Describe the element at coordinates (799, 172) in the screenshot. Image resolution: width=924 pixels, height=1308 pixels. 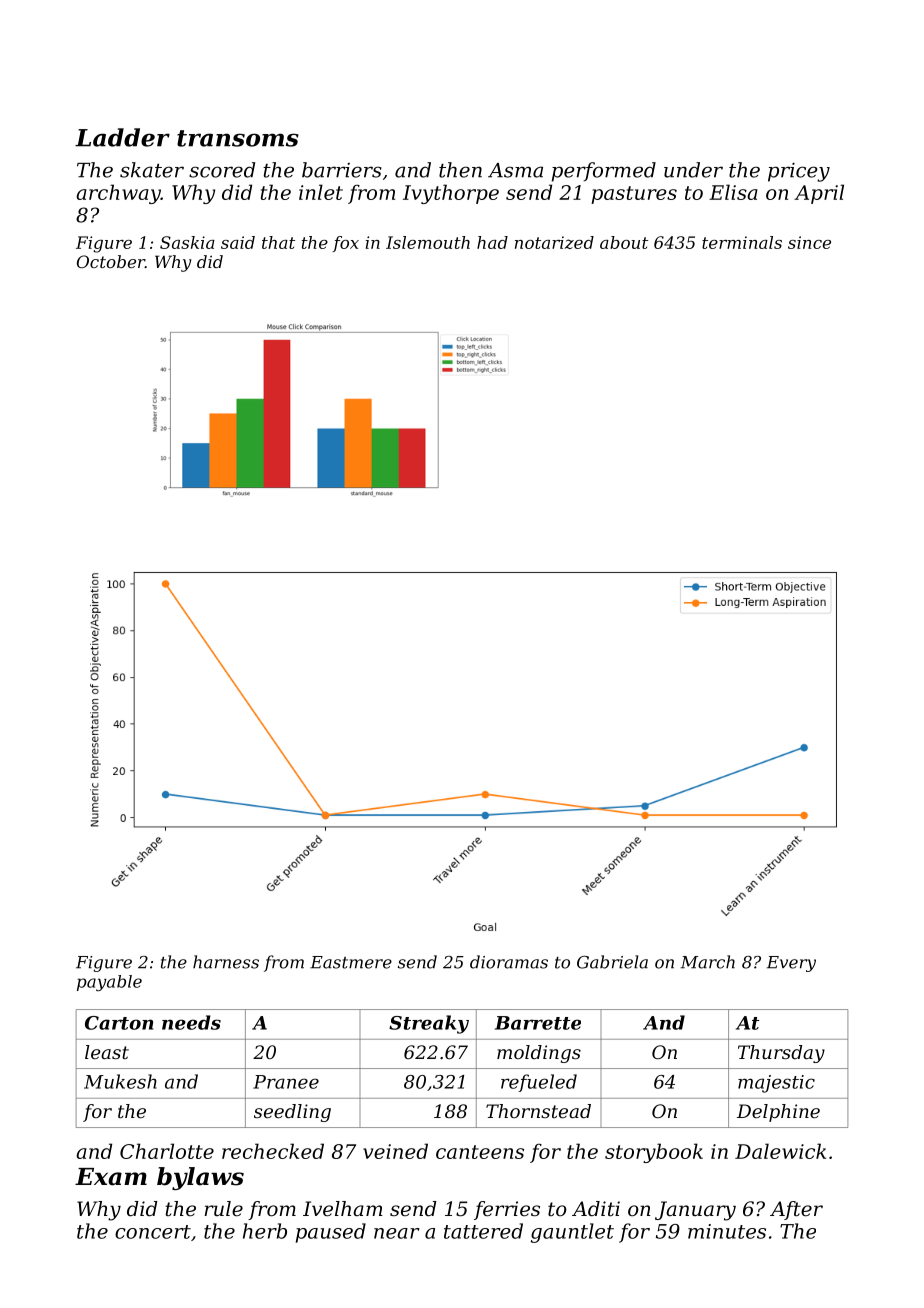
I see `pricey` at that location.
